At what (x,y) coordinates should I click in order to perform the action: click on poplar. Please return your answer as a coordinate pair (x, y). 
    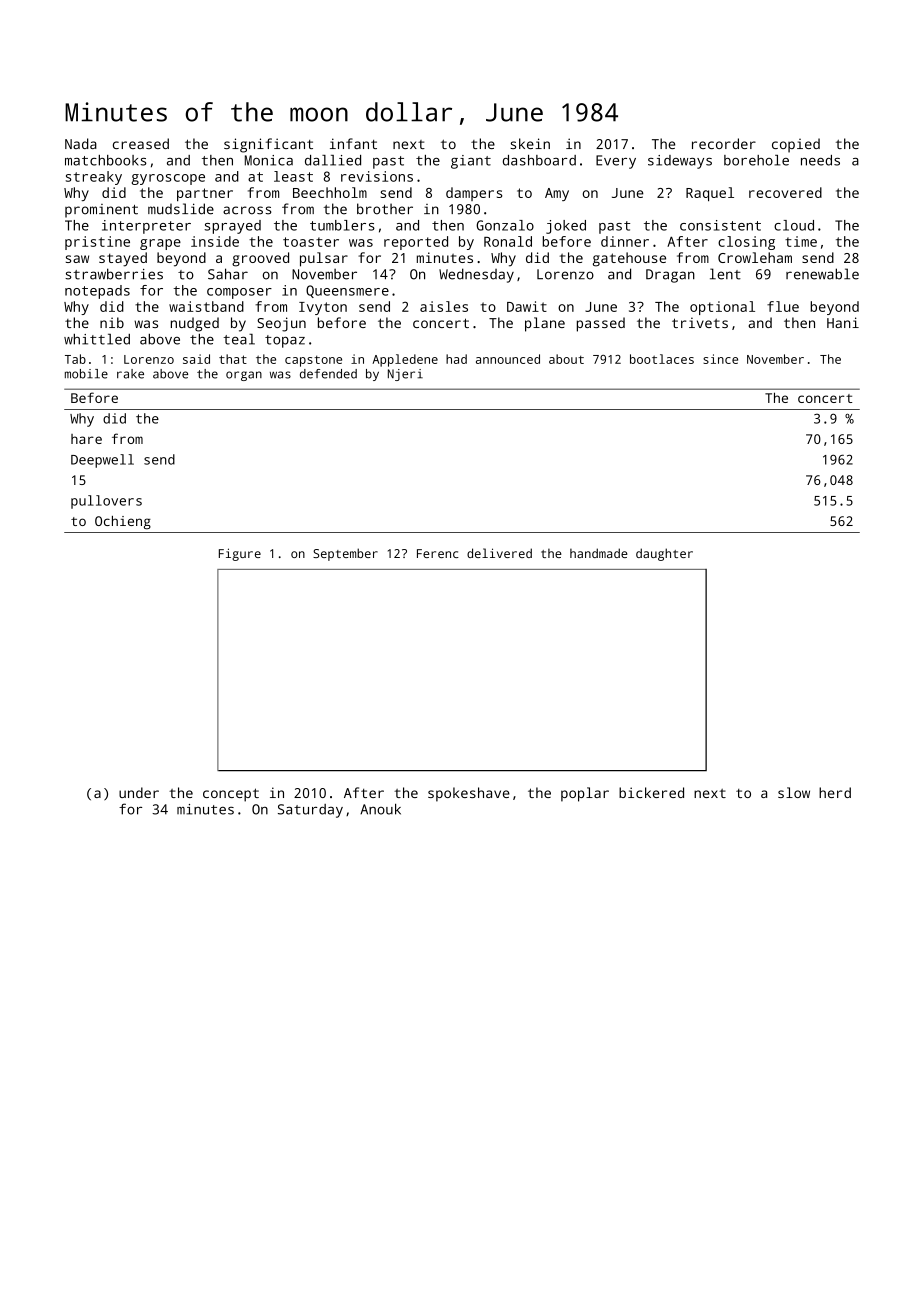
    Looking at the image, I should click on (585, 794).
